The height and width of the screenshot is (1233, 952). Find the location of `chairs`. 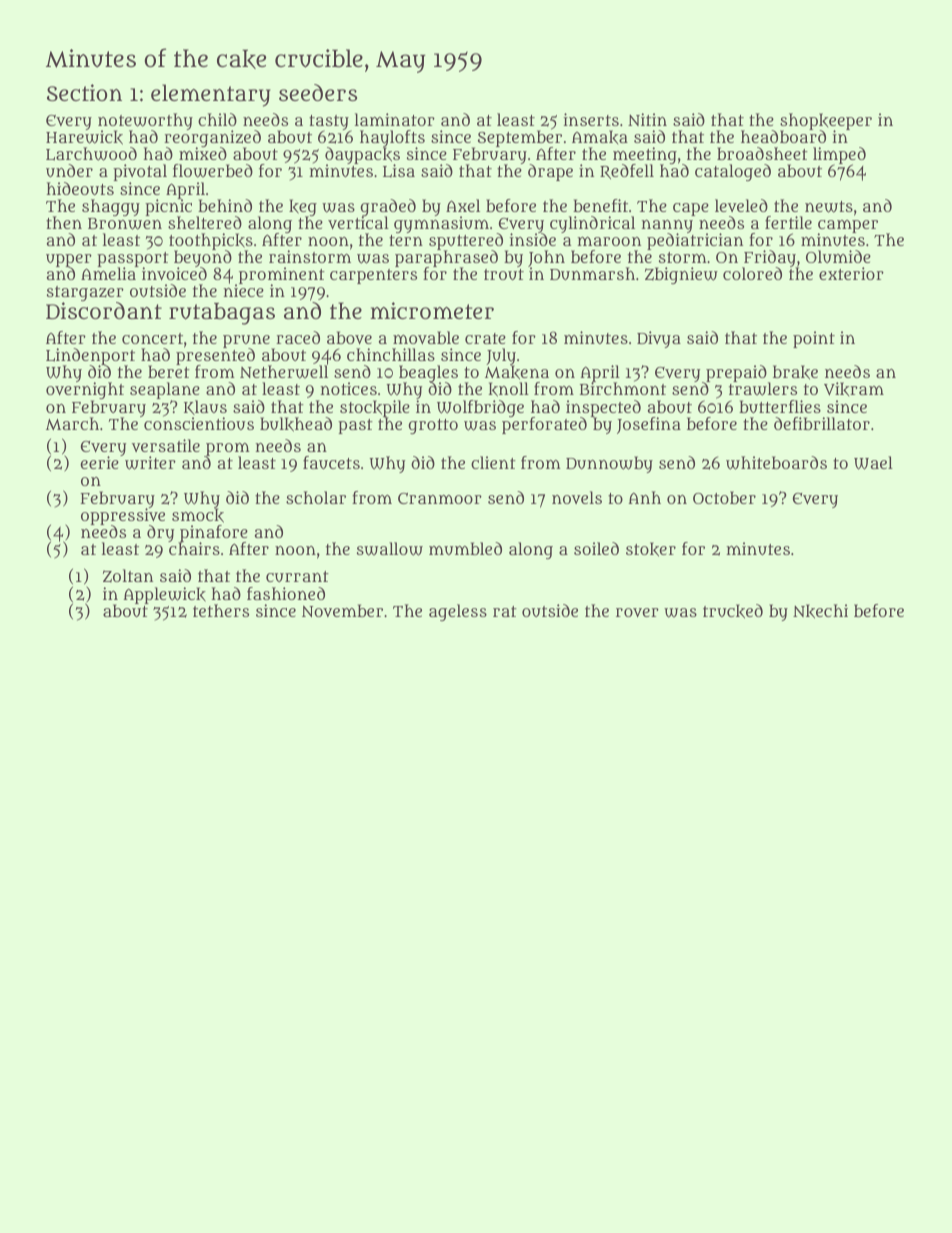

chairs is located at coordinates (194, 549).
